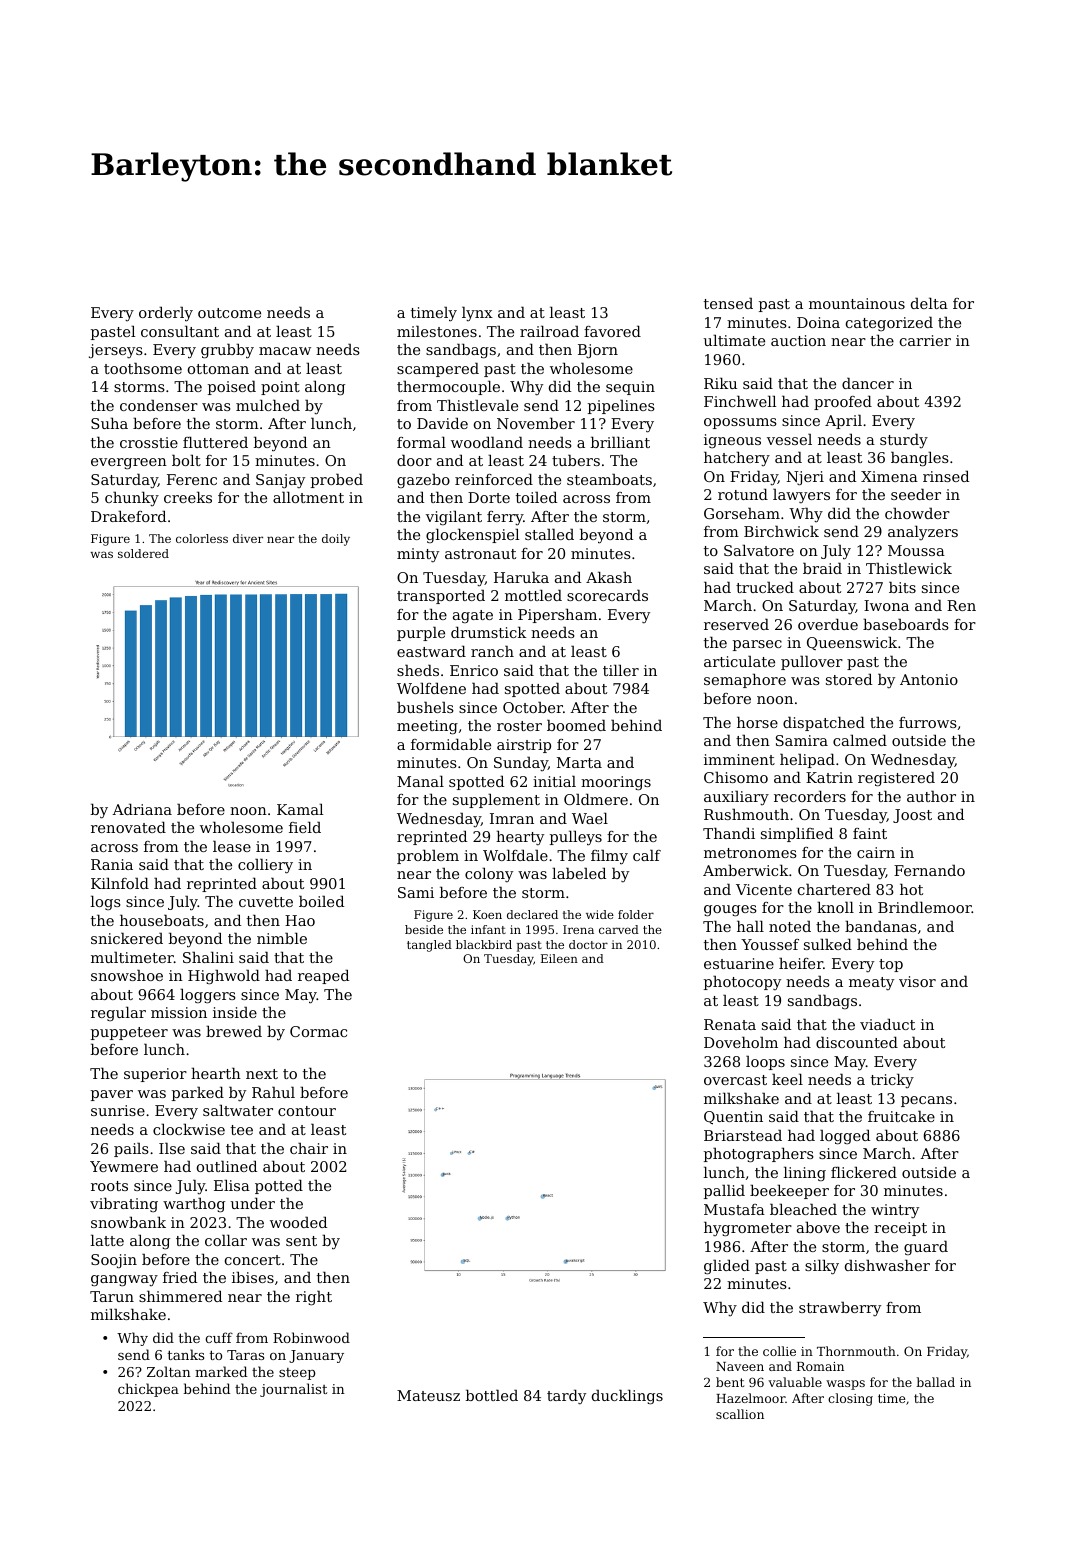  What do you see at coordinates (308, 497) in the image?
I see `allotment` at bounding box center [308, 497].
